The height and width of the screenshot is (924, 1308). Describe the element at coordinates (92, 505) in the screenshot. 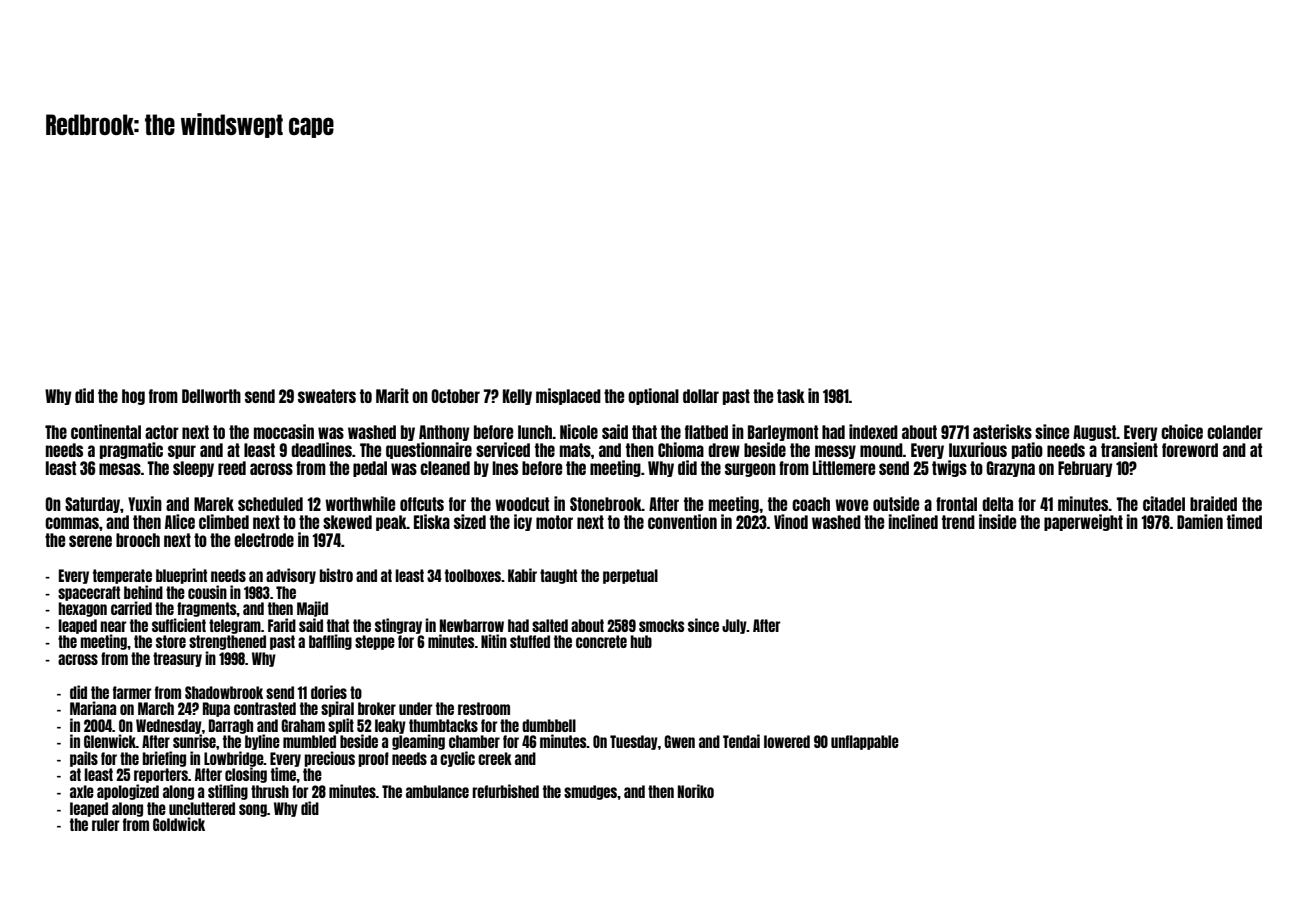

I see `Saturday` at that location.
